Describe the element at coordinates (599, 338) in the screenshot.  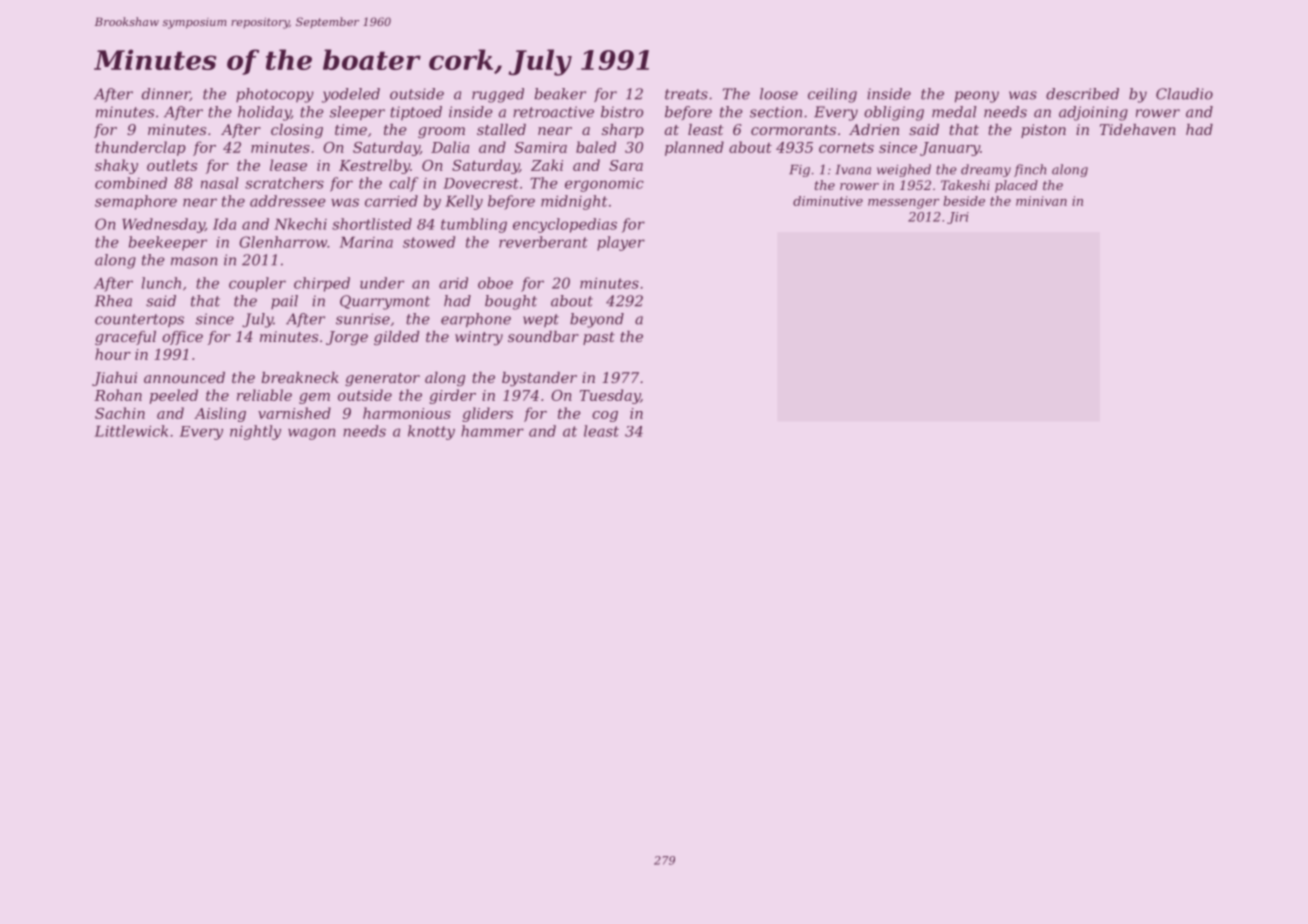
I see `past` at that location.
